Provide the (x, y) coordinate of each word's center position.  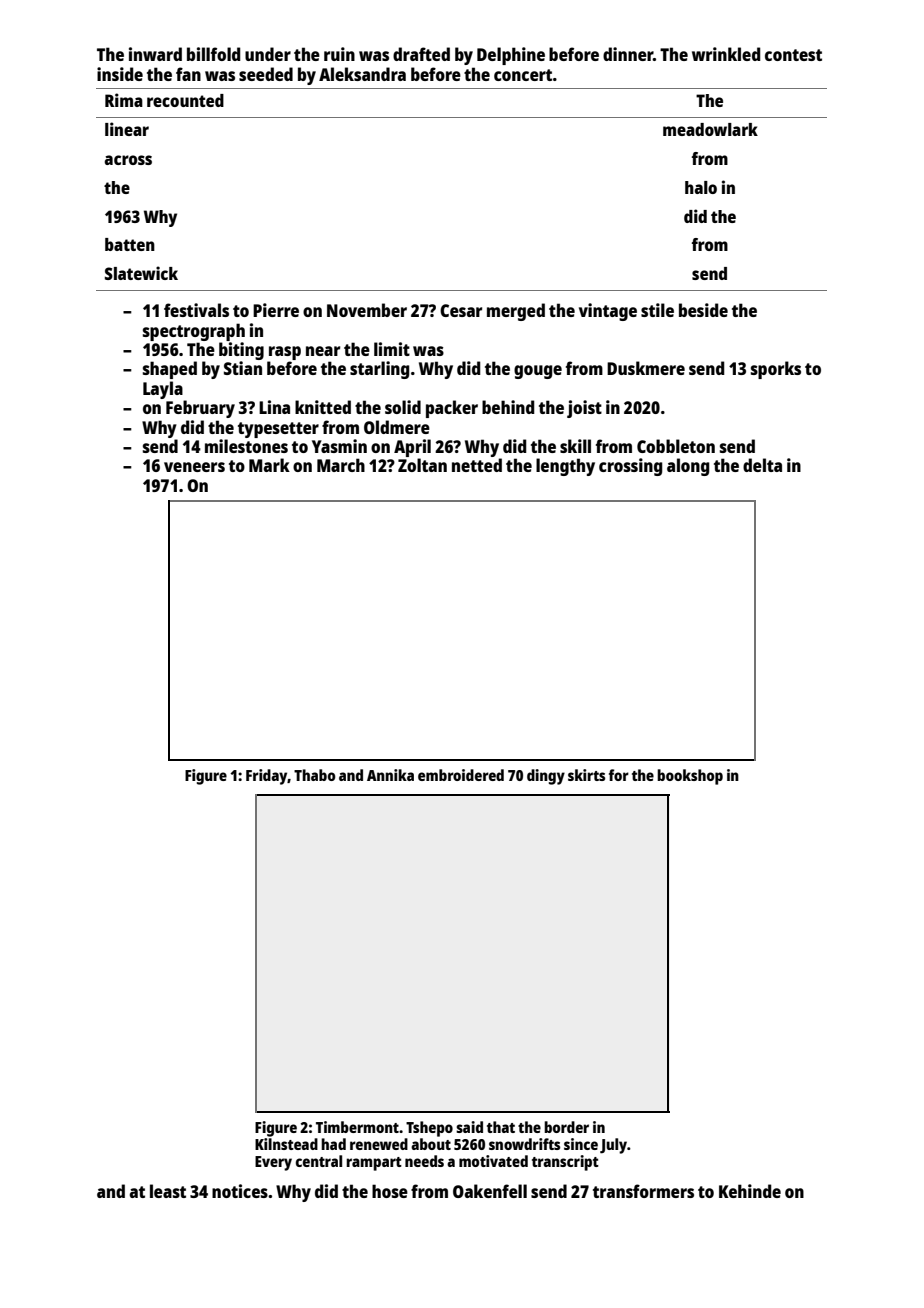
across (128, 160)
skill (575, 446)
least (168, 1191)
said (469, 1127)
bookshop (690, 777)
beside (703, 310)
